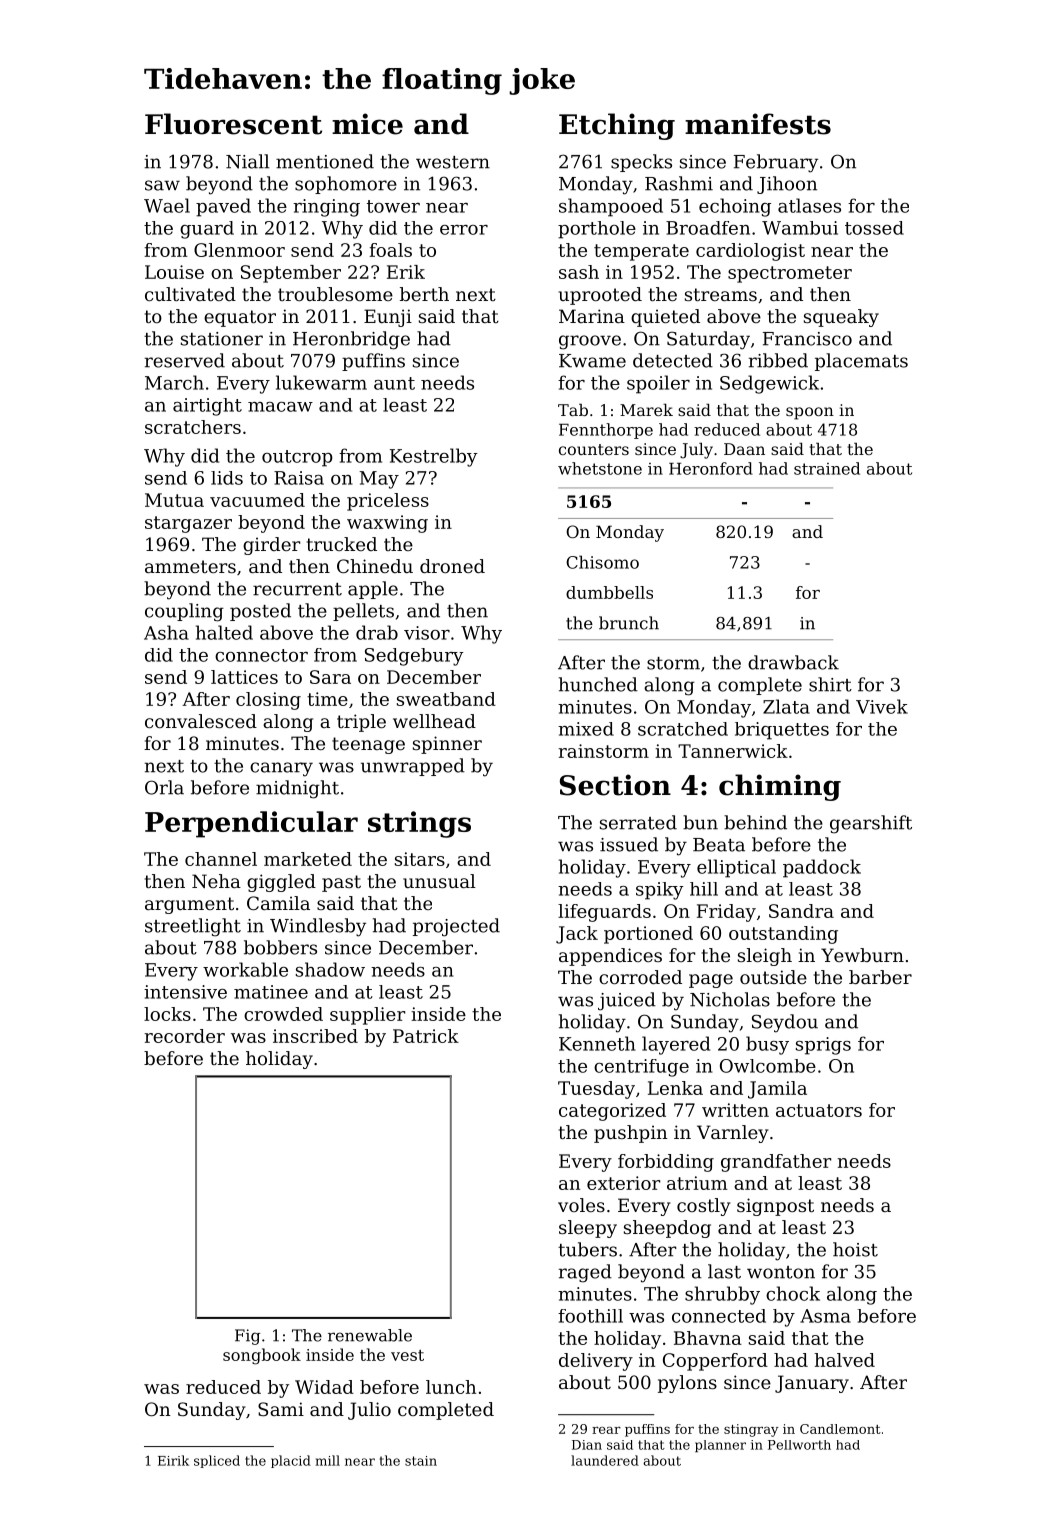  What do you see at coordinates (735, 207) in the document?
I see `echoing` at bounding box center [735, 207].
